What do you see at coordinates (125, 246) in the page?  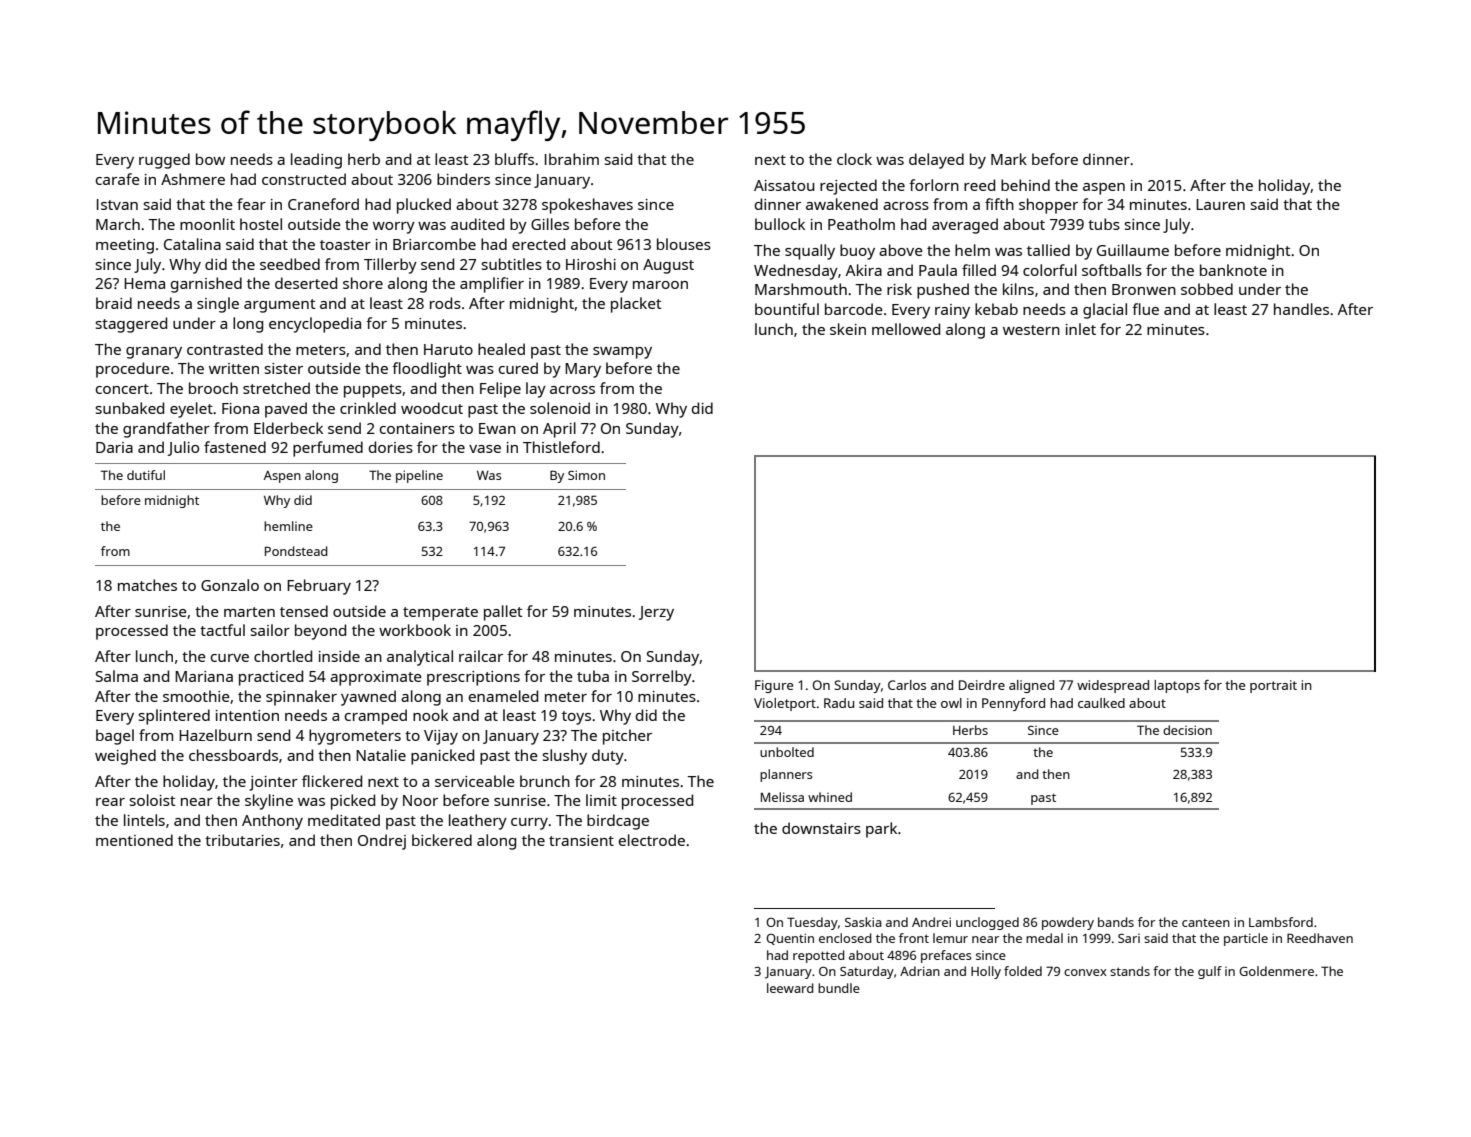 I see `meeting` at bounding box center [125, 246].
